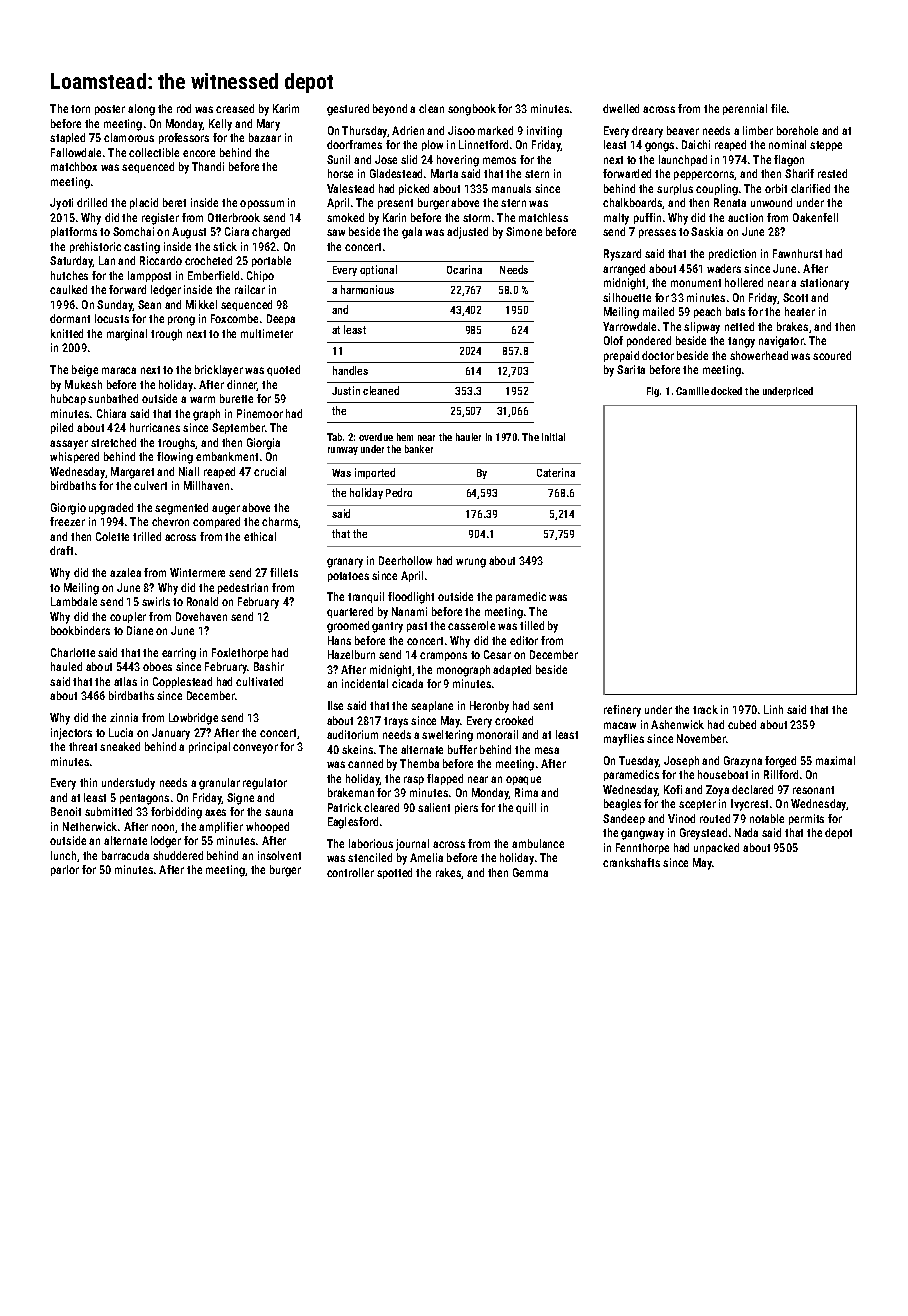  What do you see at coordinates (653, 392) in the image?
I see `Fig` at bounding box center [653, 392].
